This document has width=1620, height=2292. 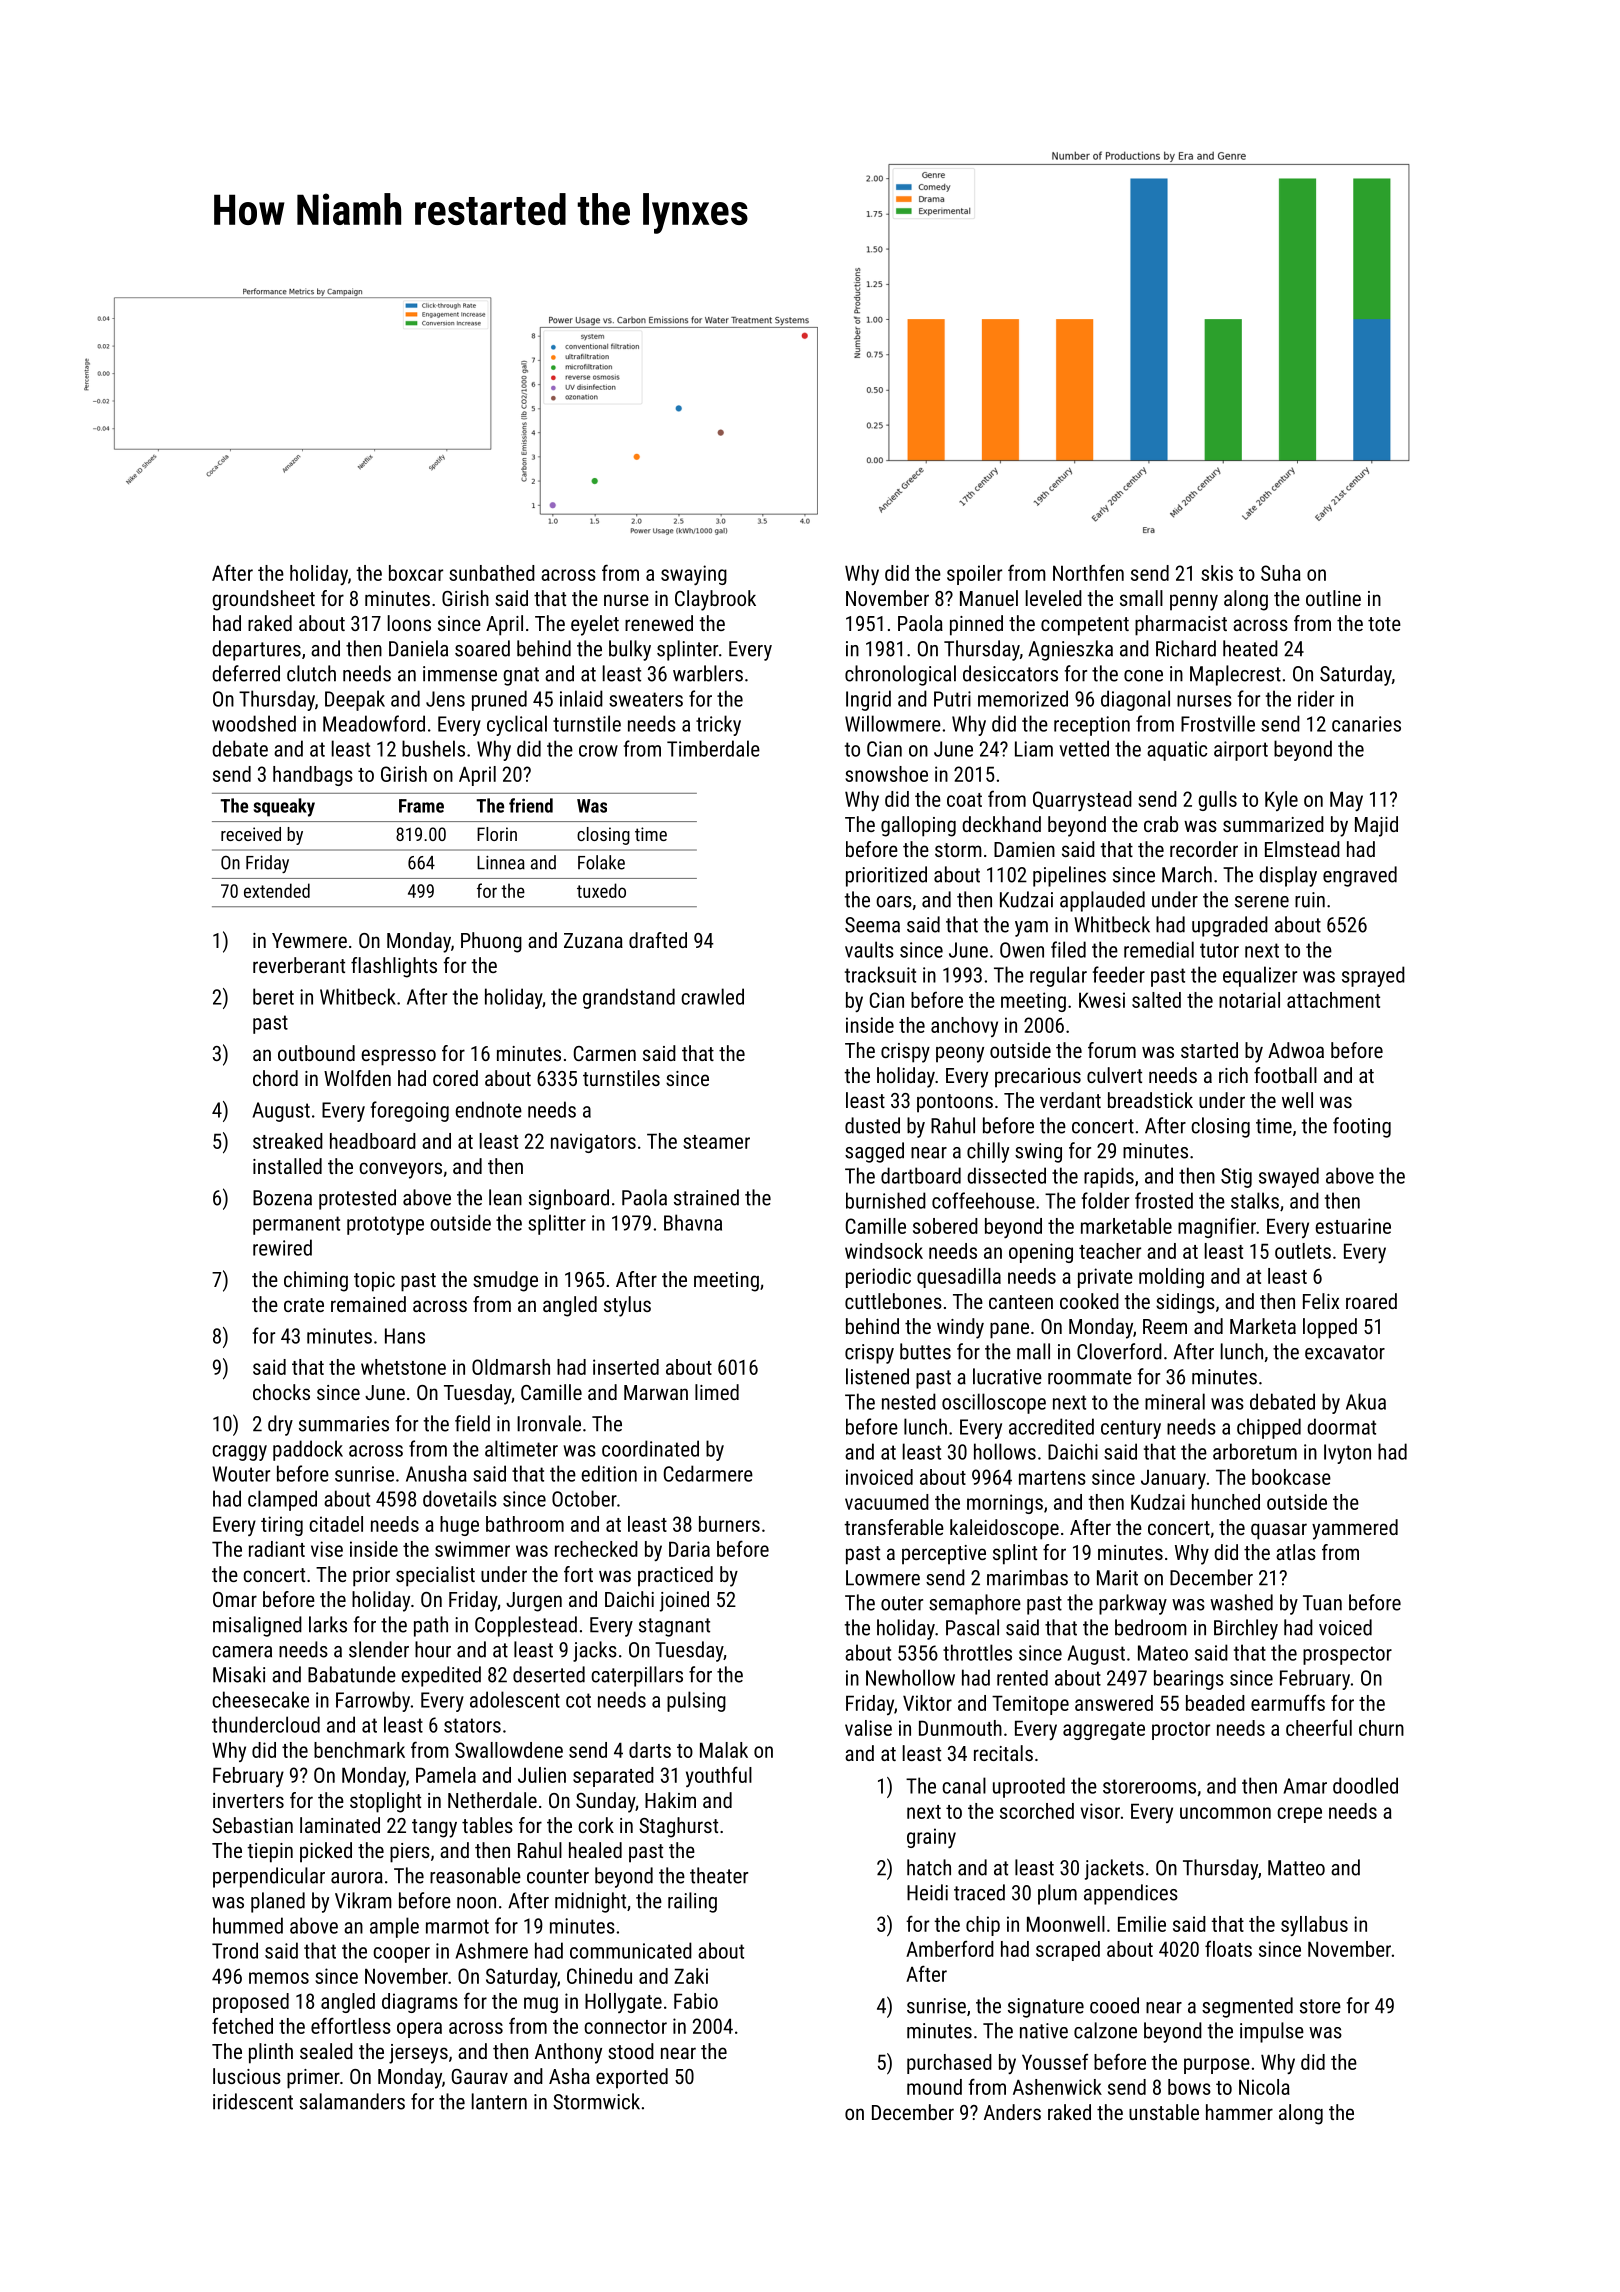 I want to click on dry, so click(x=280, y=1425).
